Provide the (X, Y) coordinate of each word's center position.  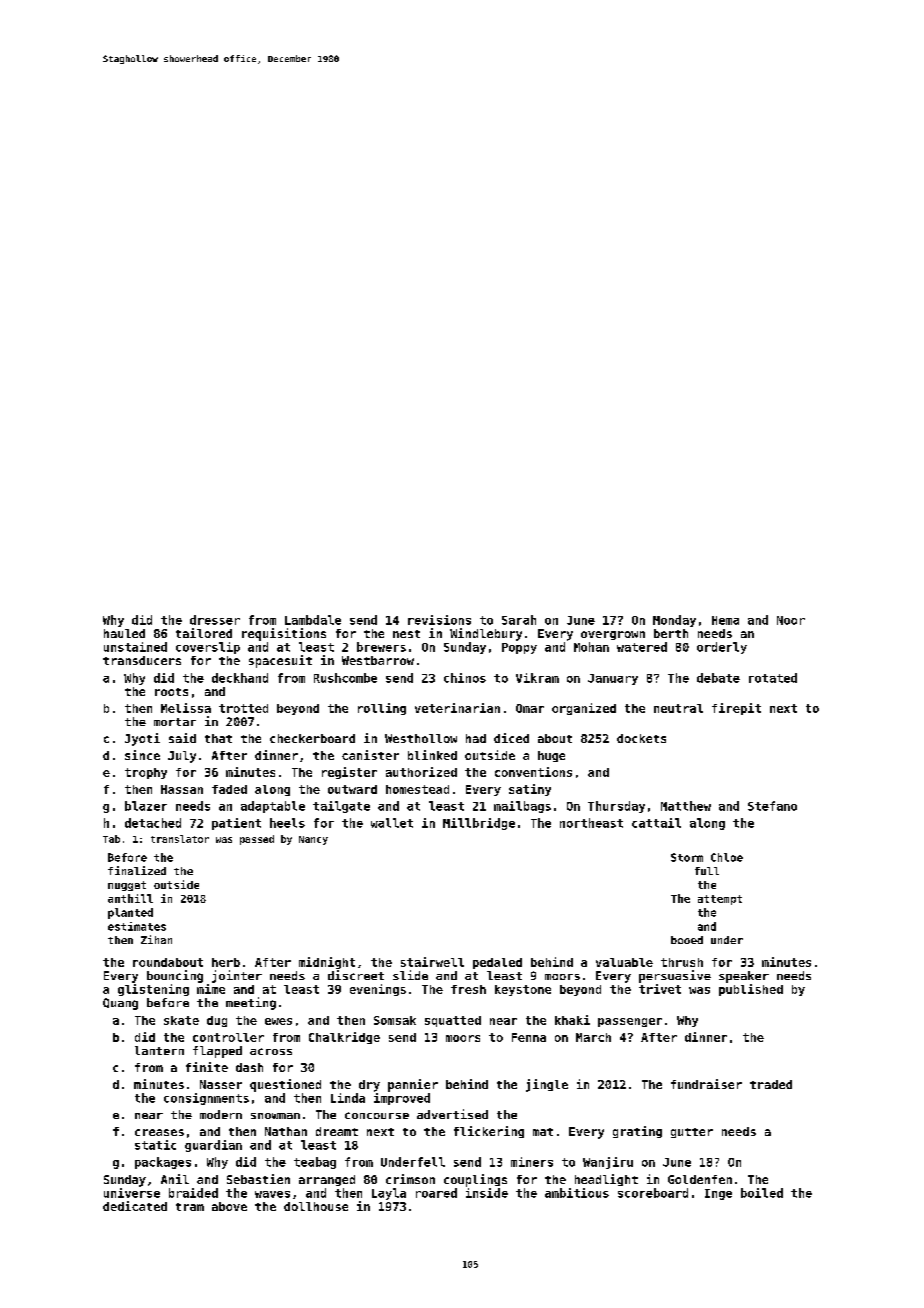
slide (410, 975)
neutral (678, 708)
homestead (417, 789)
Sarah (519, 620)
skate (181, 1020)
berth (671, 633)
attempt (720, 900)
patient (236, 824)
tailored (204, 633)
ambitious (577, 1193)
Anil (175, 1179)
